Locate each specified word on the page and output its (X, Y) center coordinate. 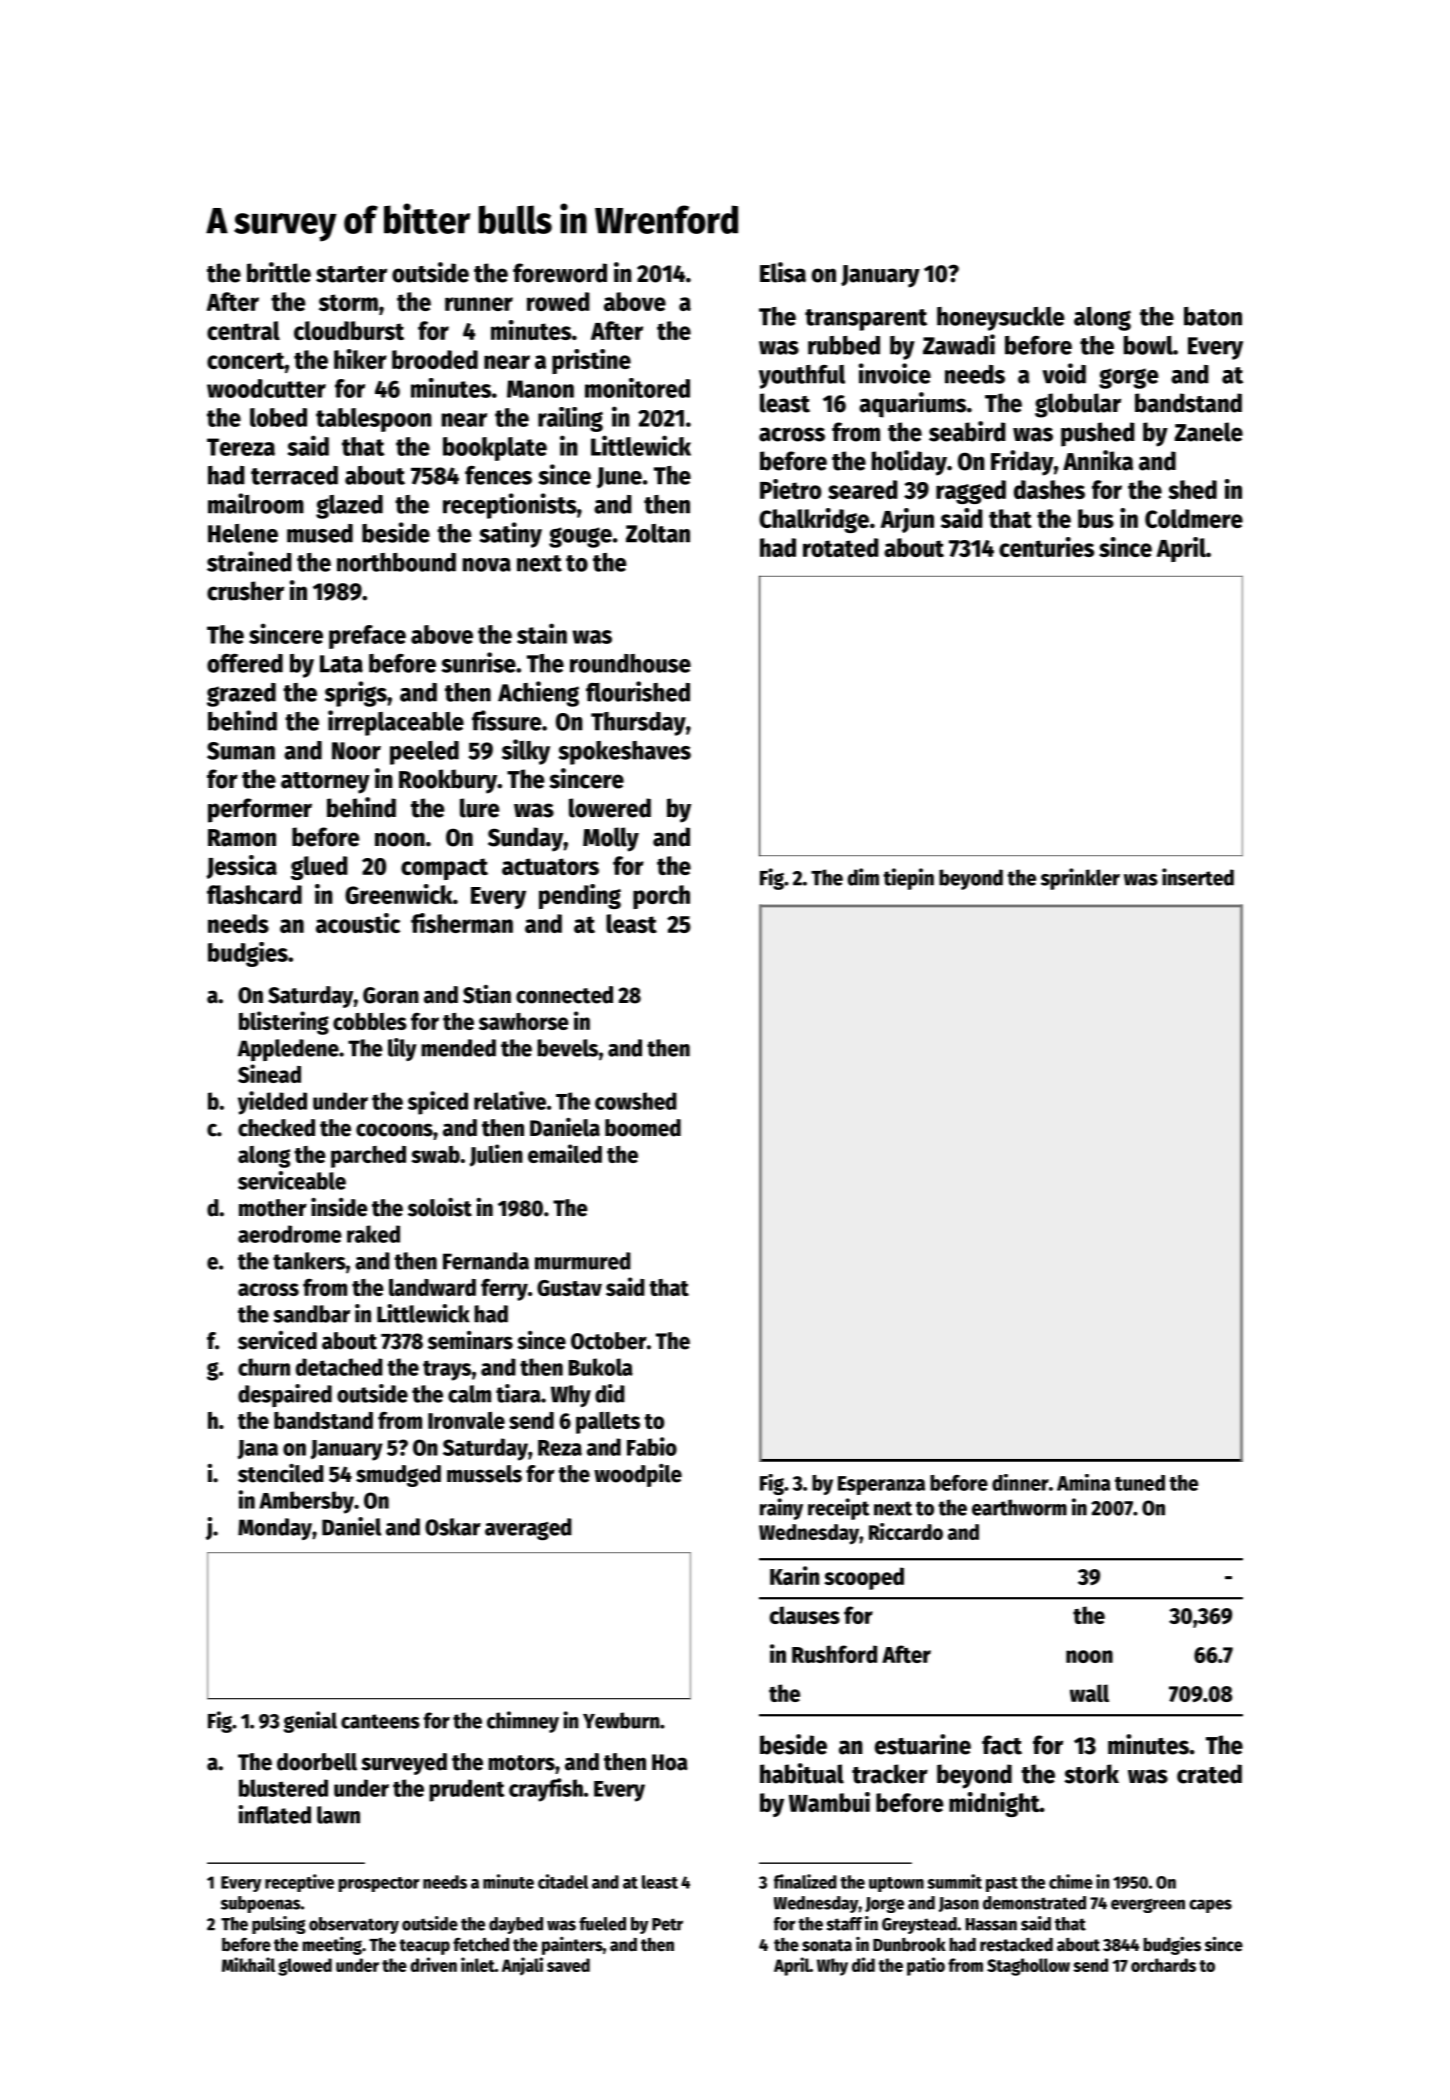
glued (319, 868)
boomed (643, 1128)
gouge (580, 537)
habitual (802, 1773)
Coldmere (1194, 518)
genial (310, 1722)
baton (1213, 316)
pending (580, 896)
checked (276, 1128)
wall (1089, 1693)
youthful (802, 377)
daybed (516, 1925)
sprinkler (1080, 879)
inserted (1198, 877)
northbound (396, 562)
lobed (278, 417)
